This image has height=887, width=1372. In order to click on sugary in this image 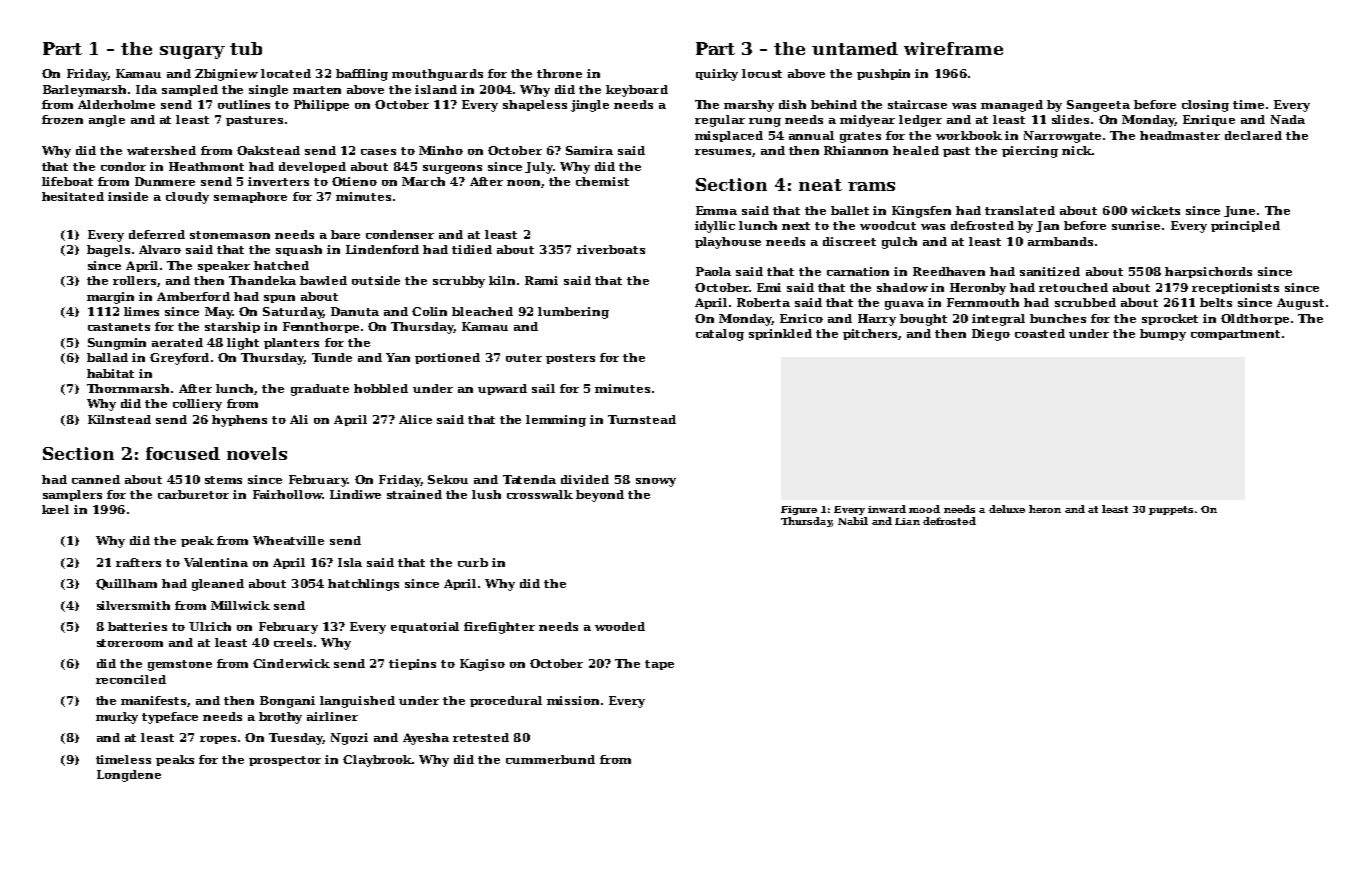, I will do `click(192, 52)`.
